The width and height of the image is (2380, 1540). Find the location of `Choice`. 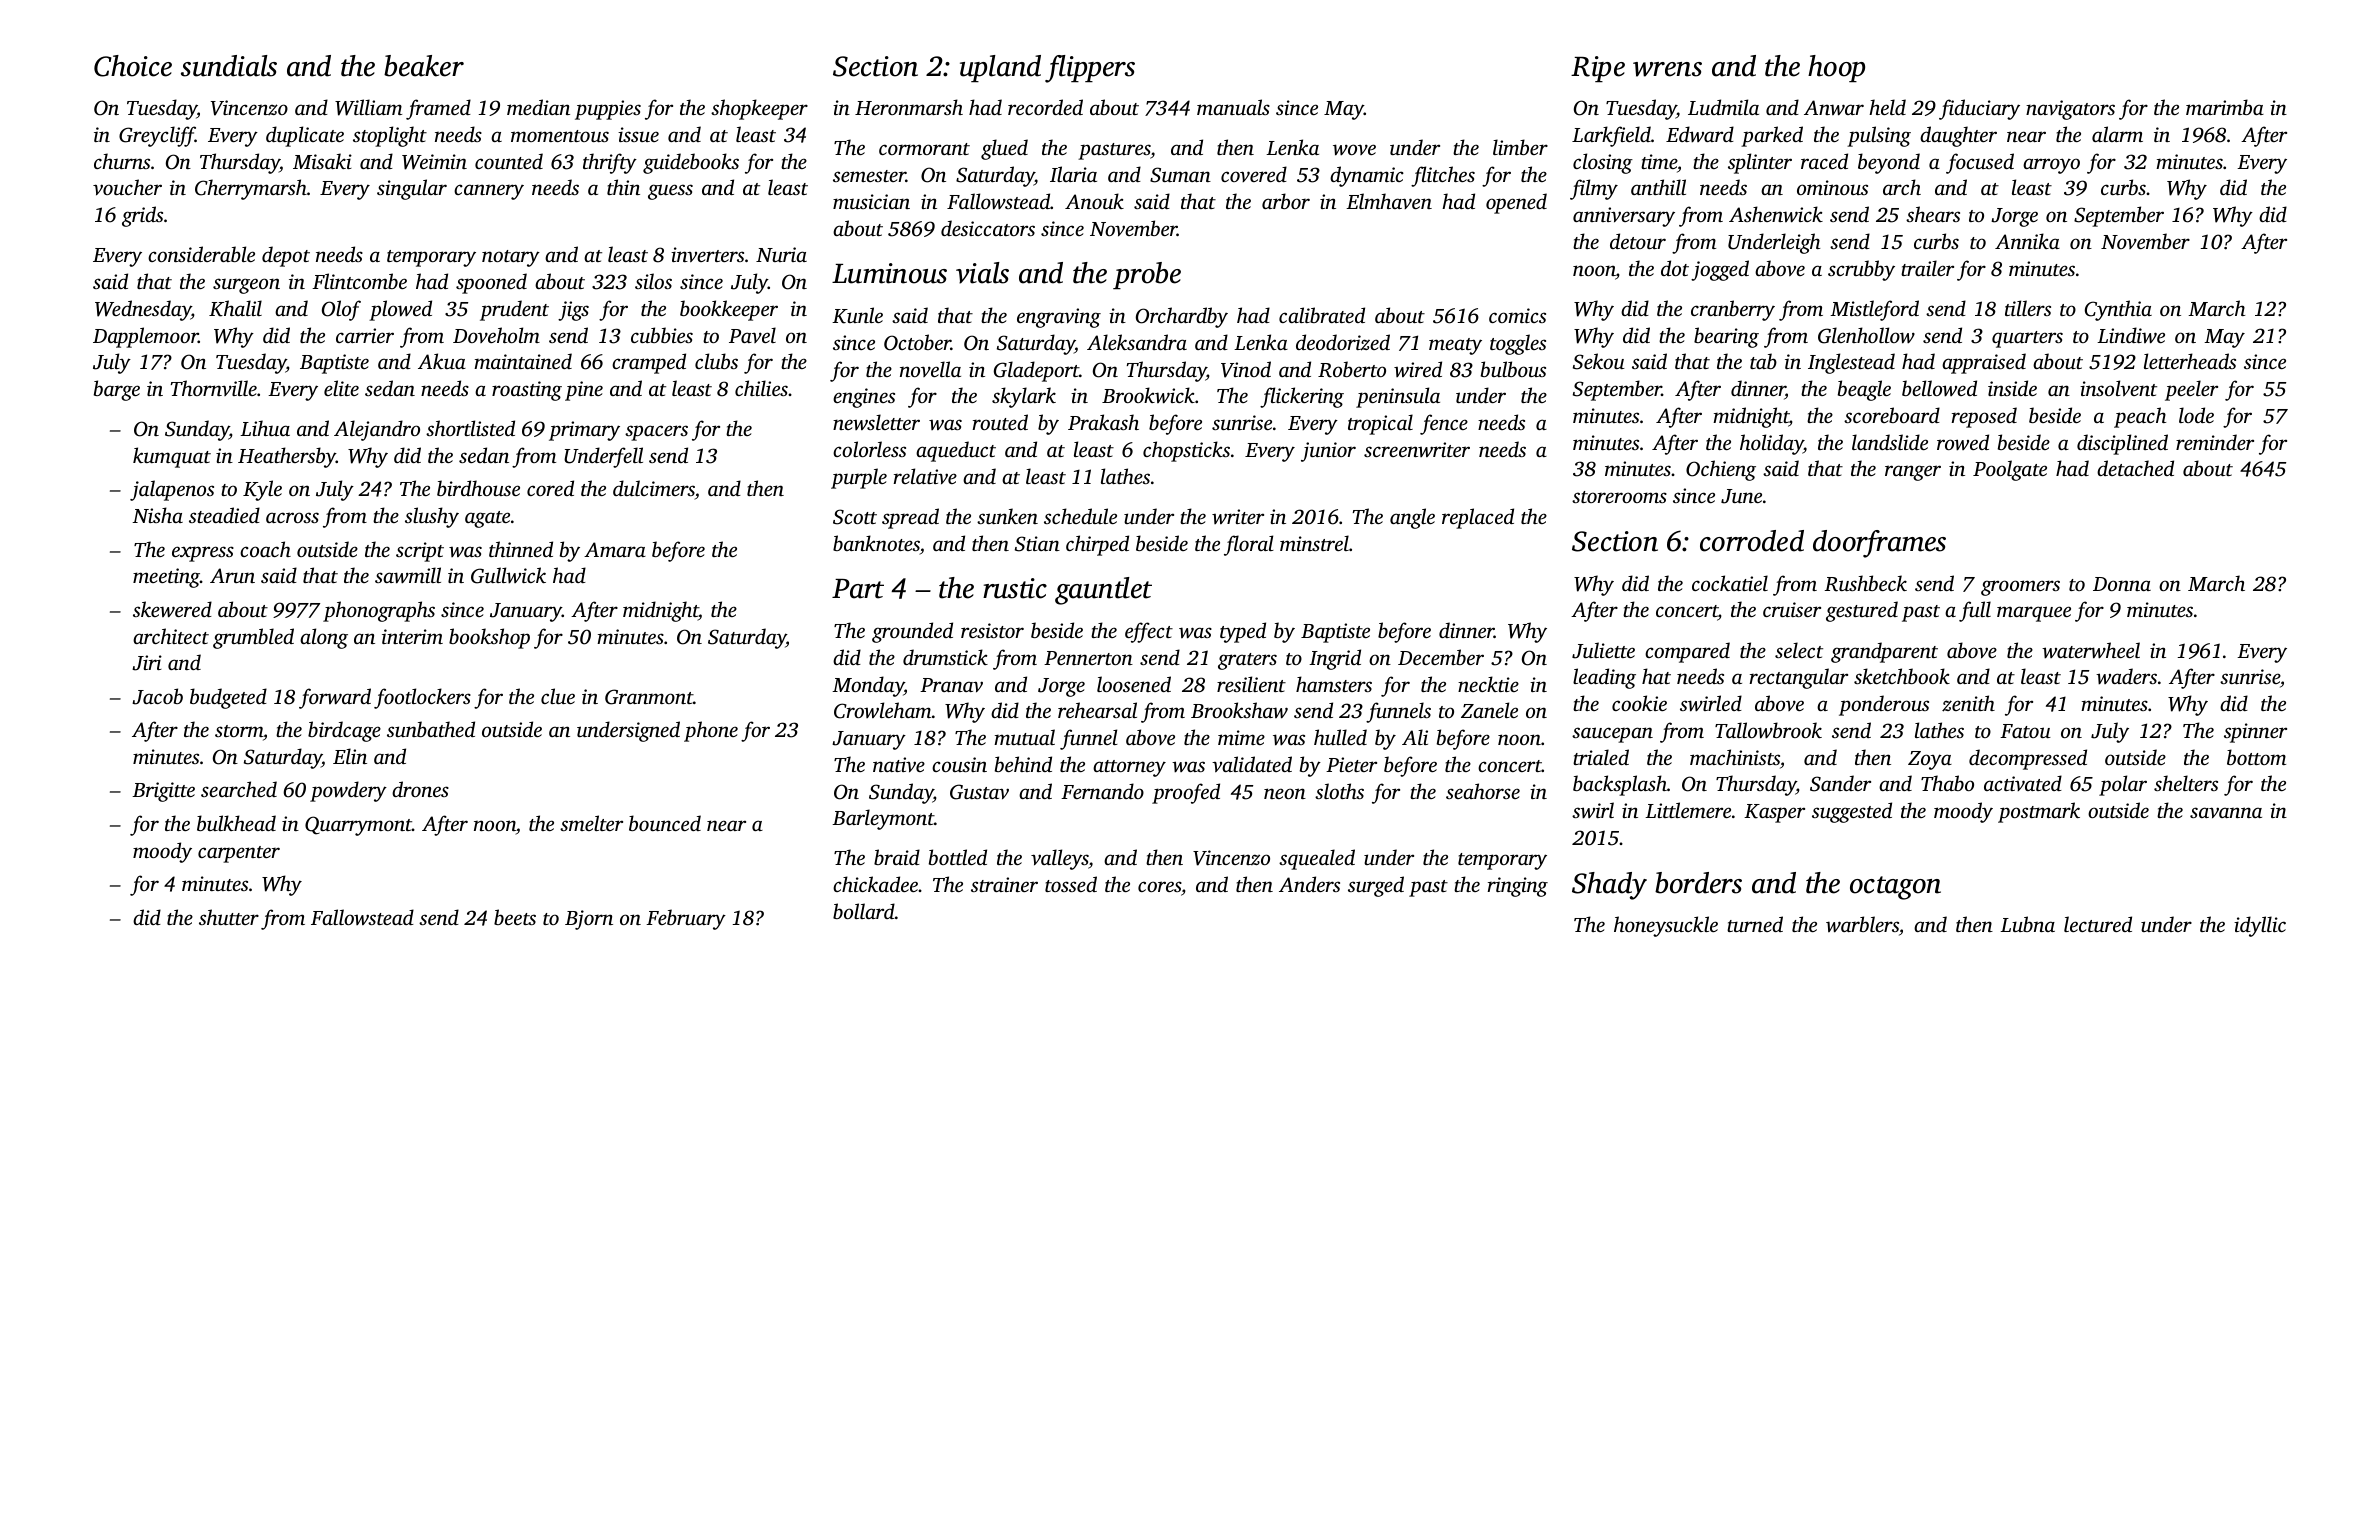

Choice is located at coordinates (133, 66).
